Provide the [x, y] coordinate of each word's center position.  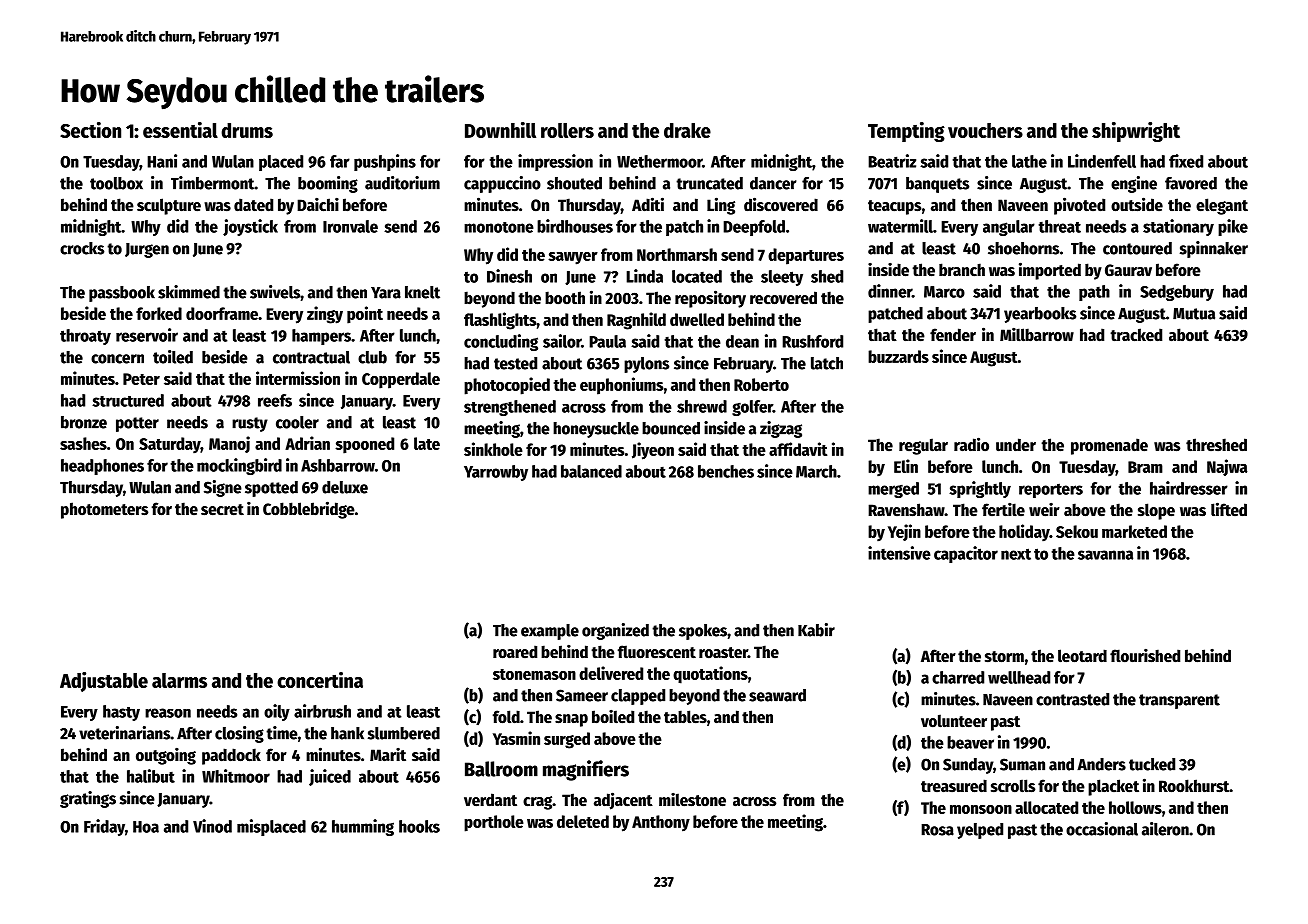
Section [90, 130]
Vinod [212, 826]
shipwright [1136, 132]
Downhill [500, 130]
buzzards [898, 356]
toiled [173, 357]
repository [710, 299]
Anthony [661, 823]
